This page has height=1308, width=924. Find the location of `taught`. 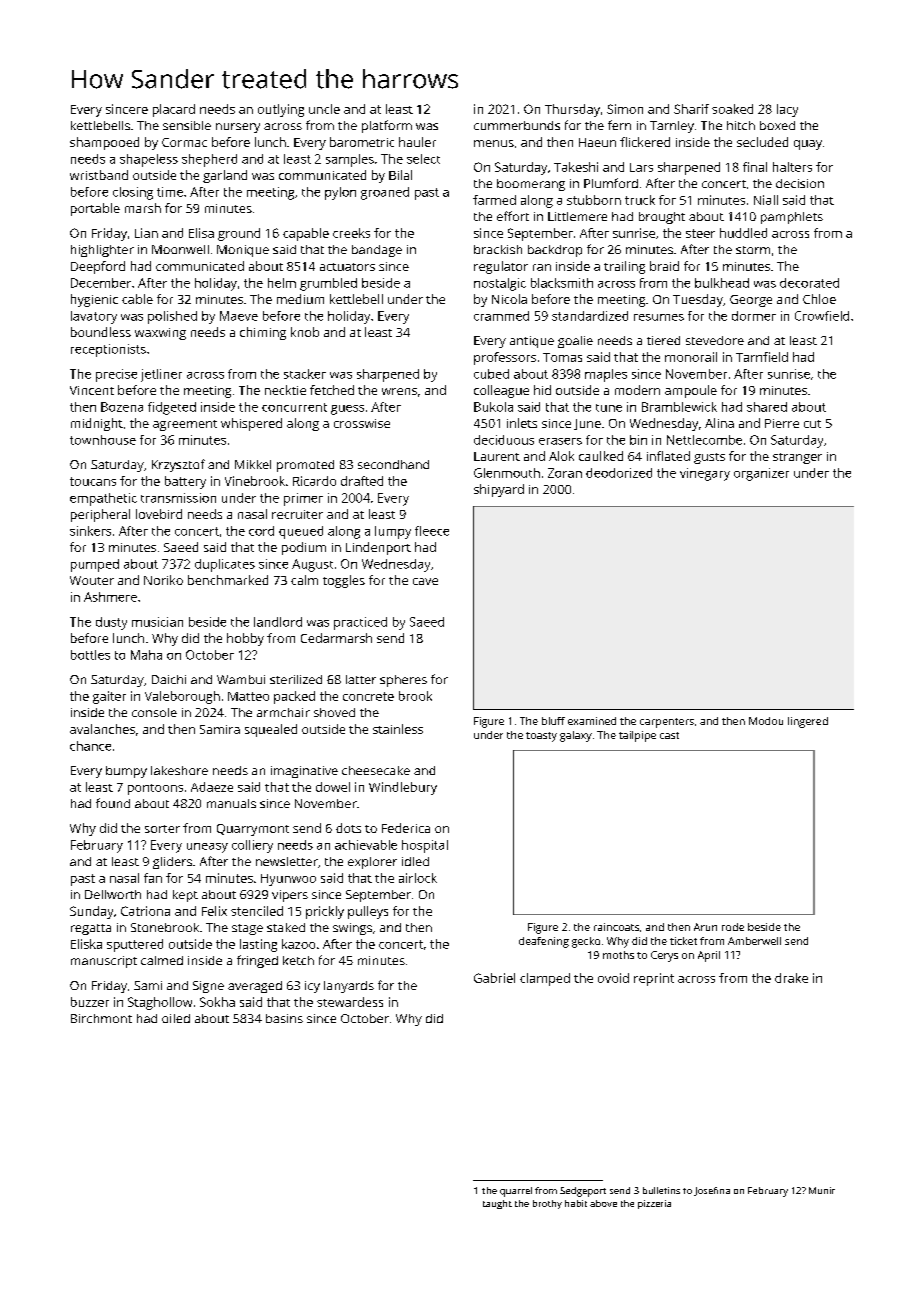

taught is located at coordinates (497, 1204).
